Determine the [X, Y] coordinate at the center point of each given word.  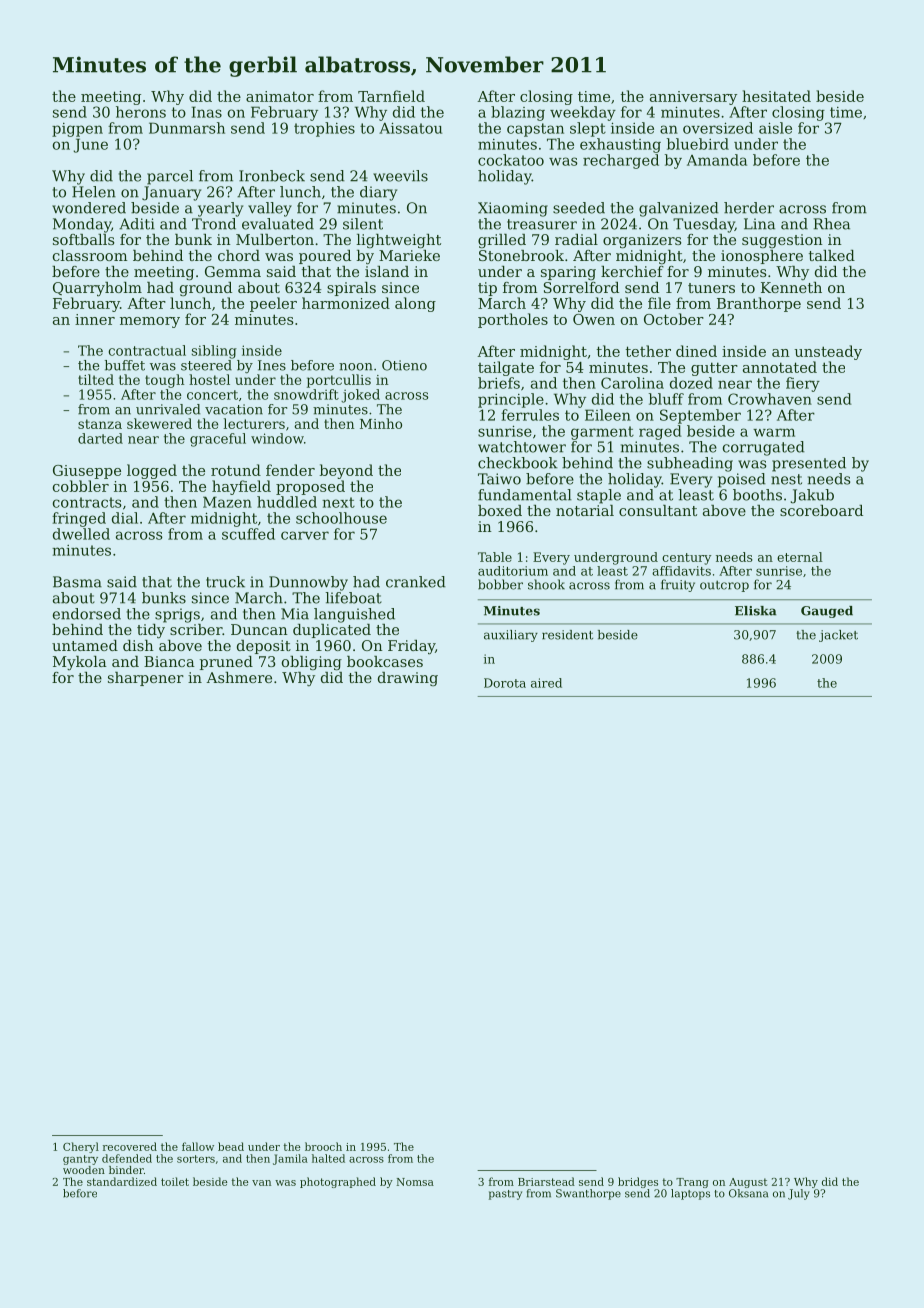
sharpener [146, 679]
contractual [147, 350]
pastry [505, 1195]
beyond [346, 471]
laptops [690, 1194]
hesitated [776, 96]
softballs [83, 239]
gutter [714, 369]
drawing [408, 679]
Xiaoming [513, 209]
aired [546, 683]
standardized [122, 1181]
